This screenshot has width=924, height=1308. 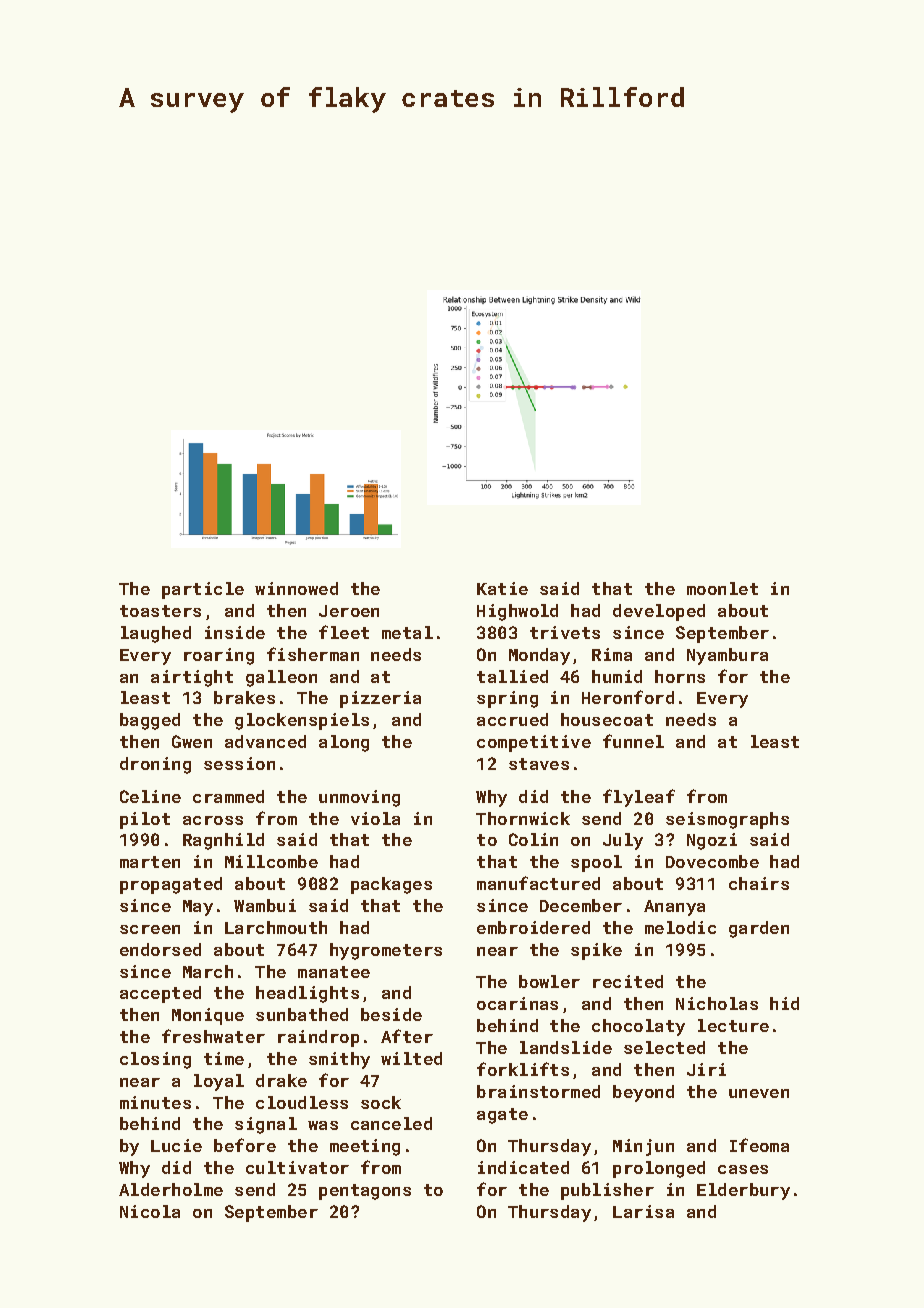 I want to click on pentagons, so click(x=365, y=1192).
